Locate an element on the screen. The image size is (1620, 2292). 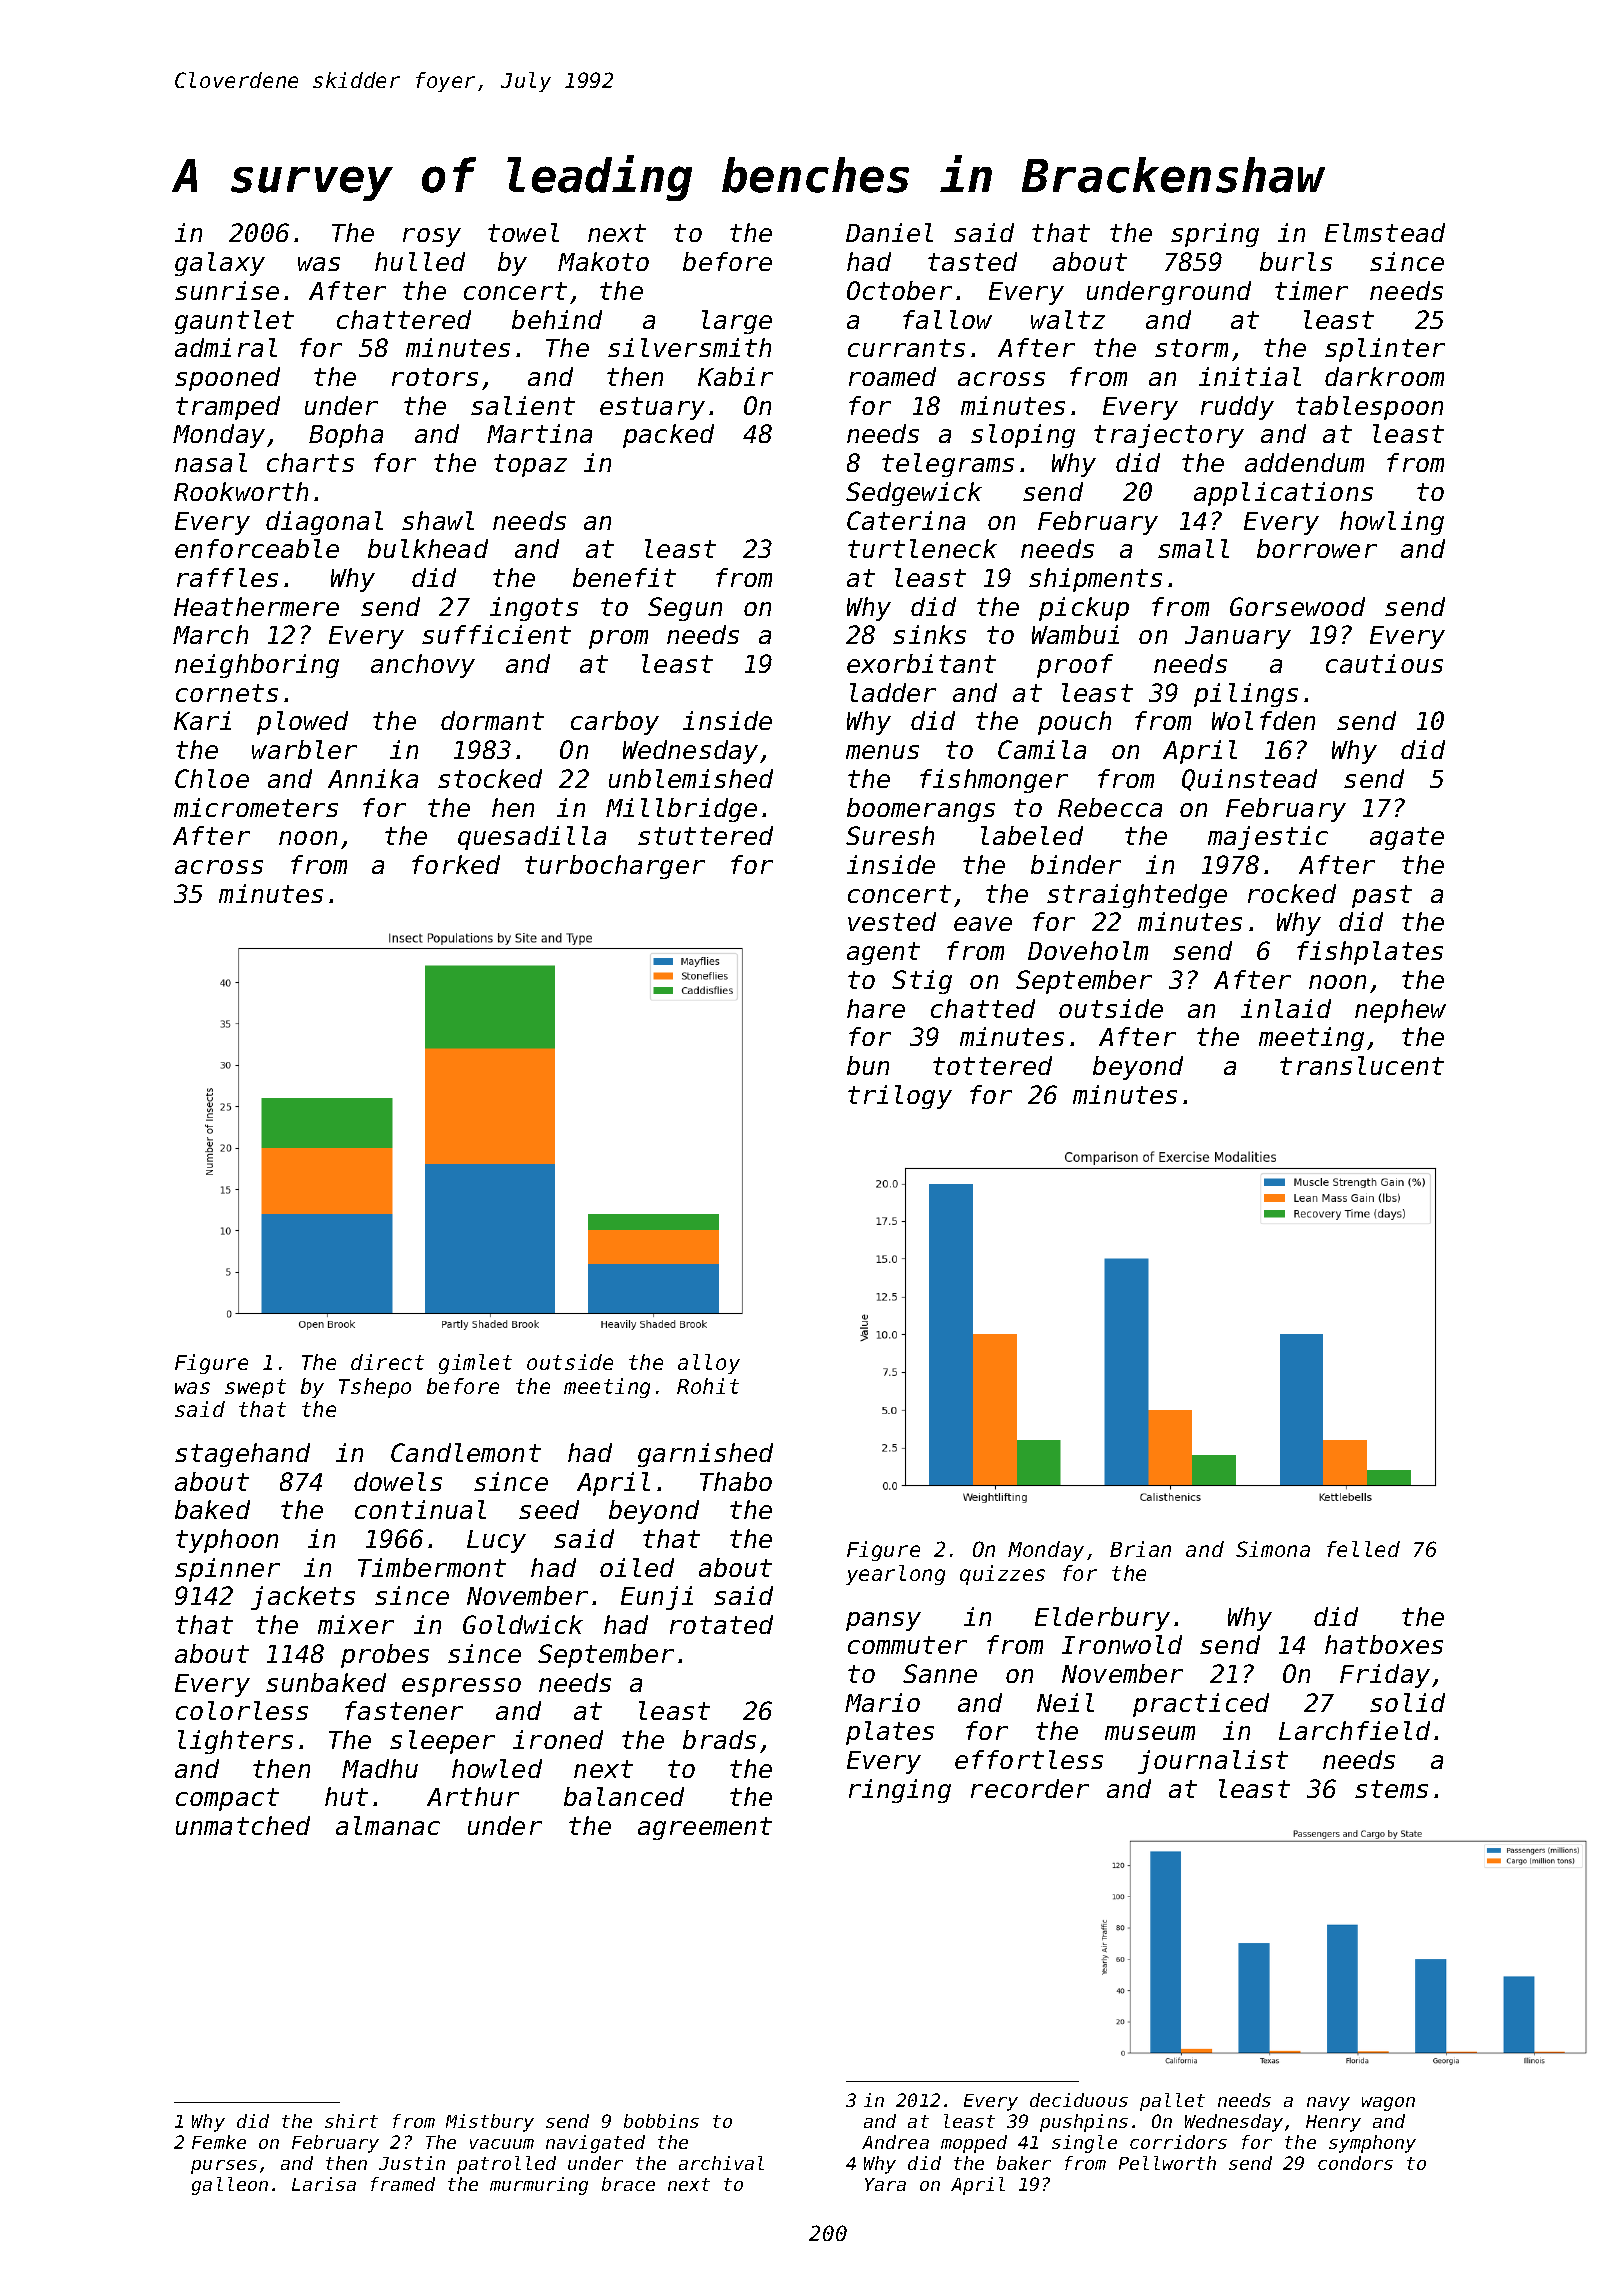
wagon is located at coordinates (1388, 2104).
